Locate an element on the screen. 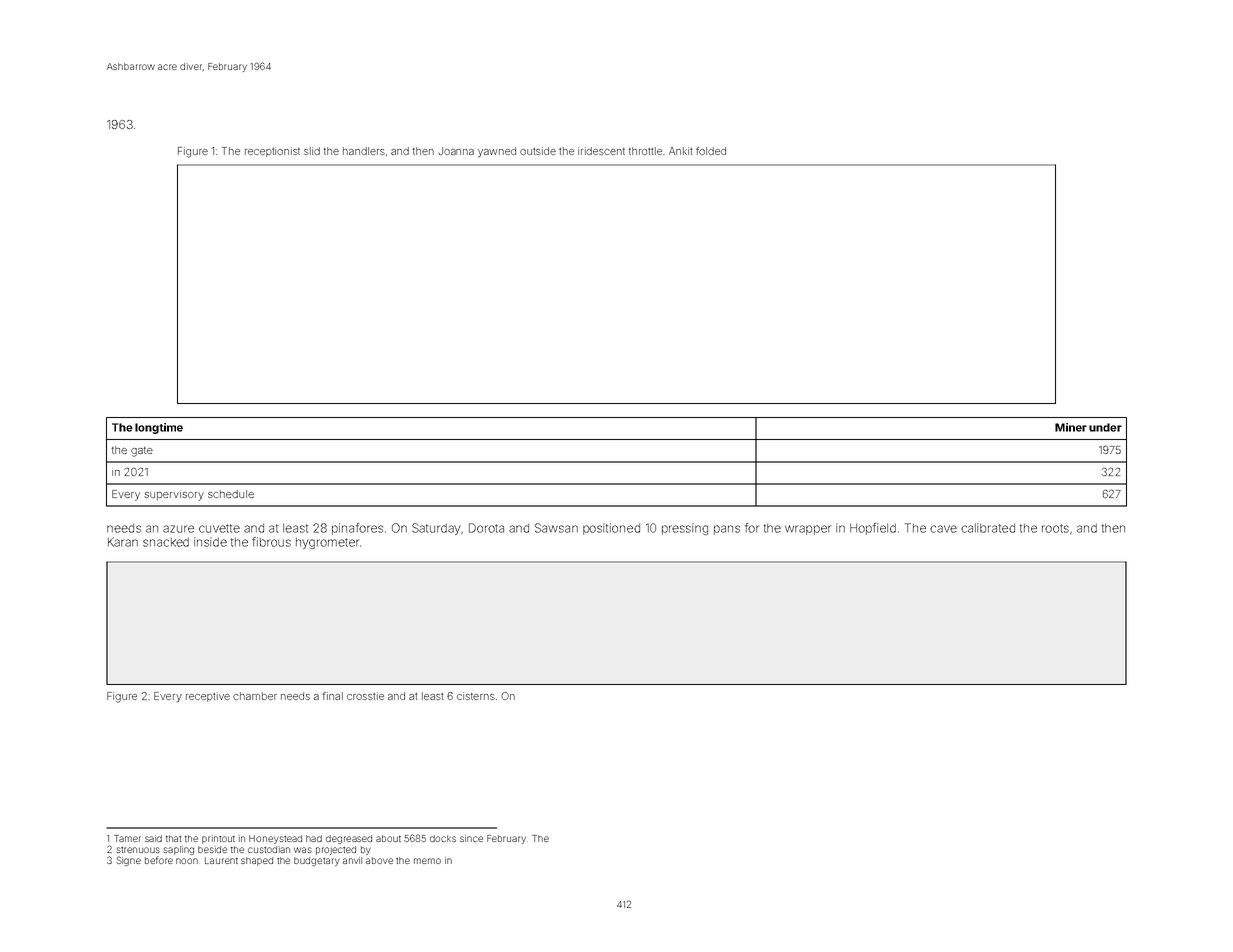 The image size is (1233, 952). outside is located at coordinates (538, 151).
